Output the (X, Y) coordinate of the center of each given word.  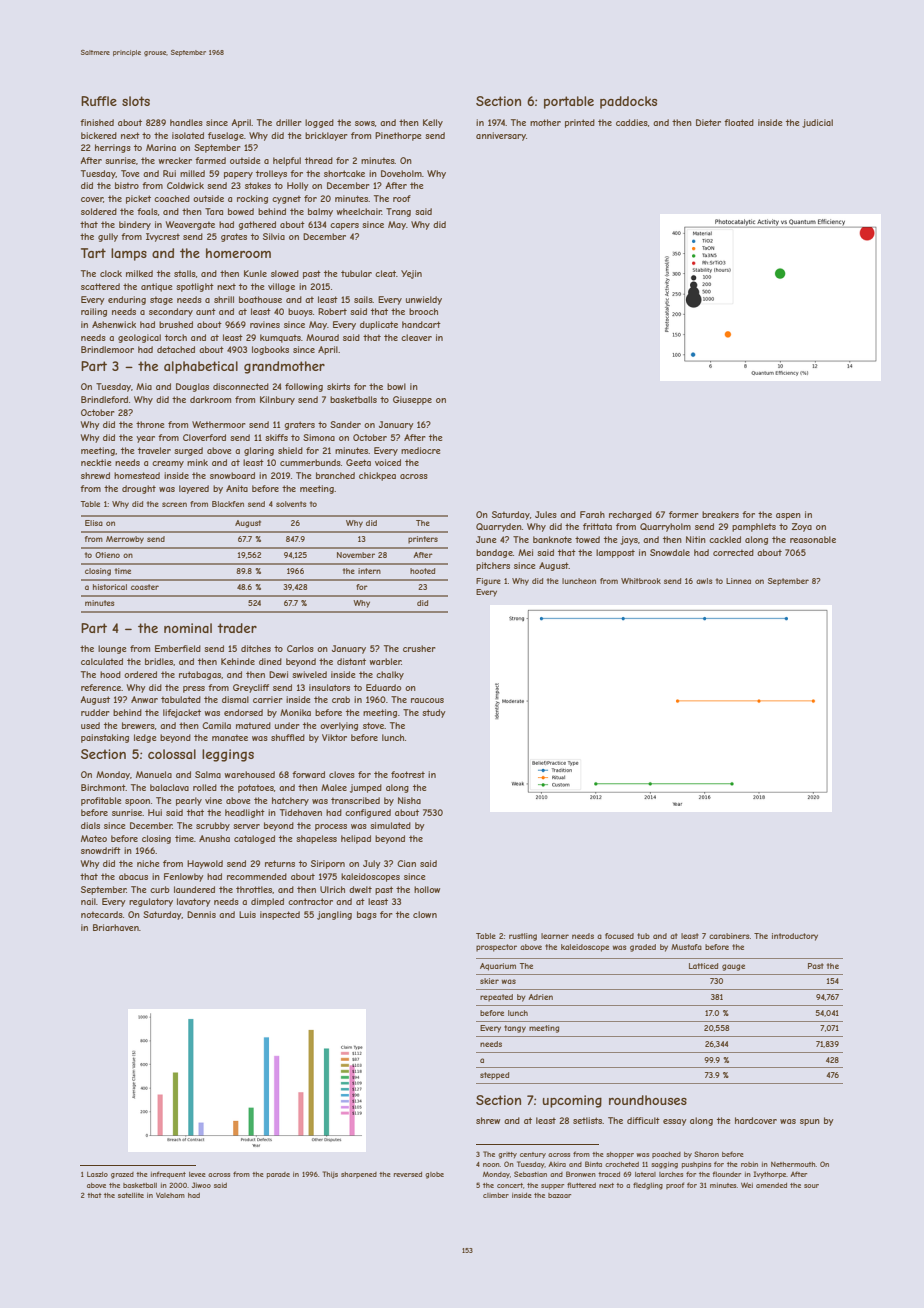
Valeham (170, 1195)
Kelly (433, 123)
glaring (259, 451)
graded (643, 948)
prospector (496, 948)
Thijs (330, 1175)
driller (289, 122)
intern (369, 571)
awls (704, 581)
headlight (245, 813)
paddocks (628, 102)
